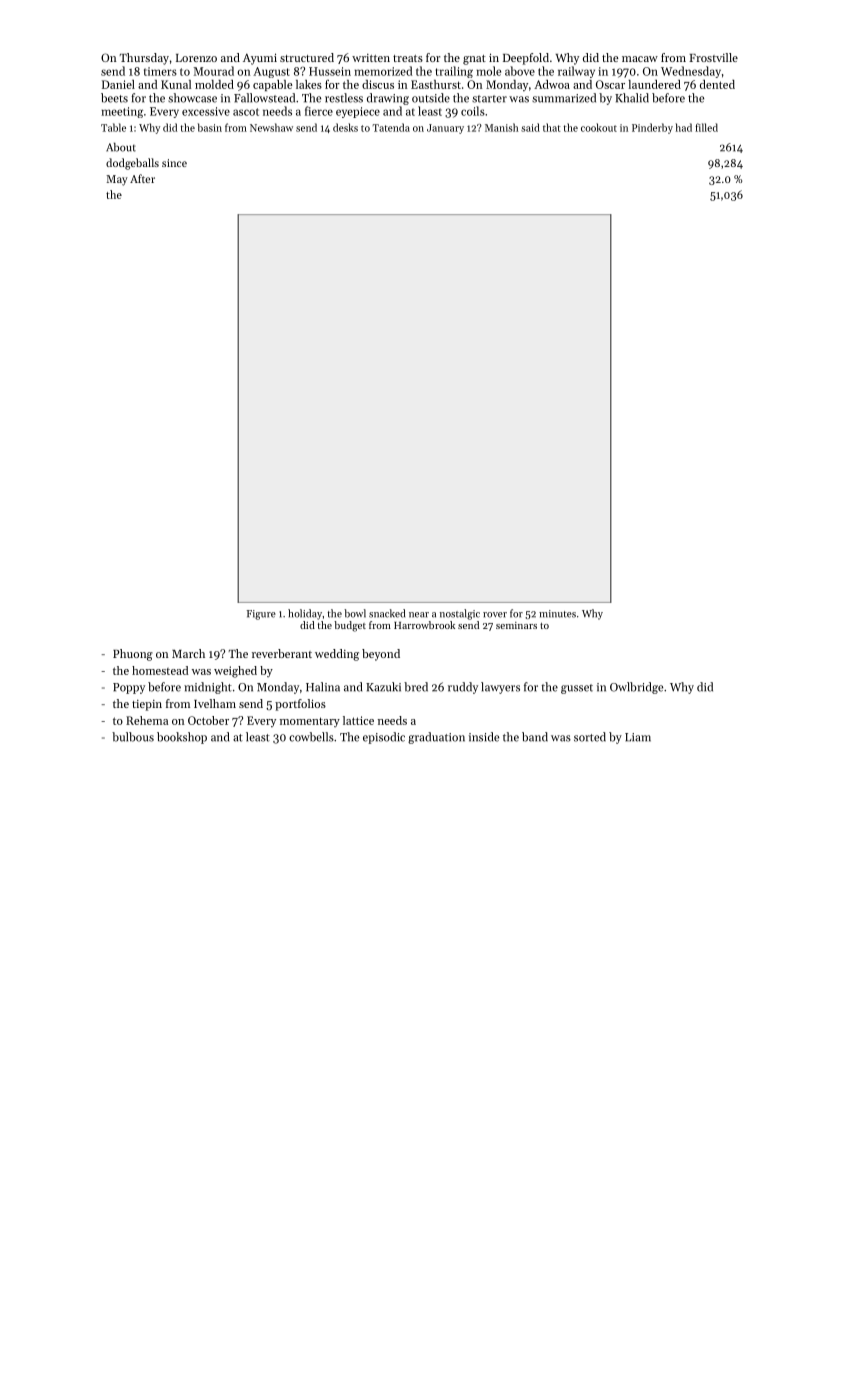  Describe the element at coordinates (144, 59) in the screenshot. I see `Thursday` at that location.
